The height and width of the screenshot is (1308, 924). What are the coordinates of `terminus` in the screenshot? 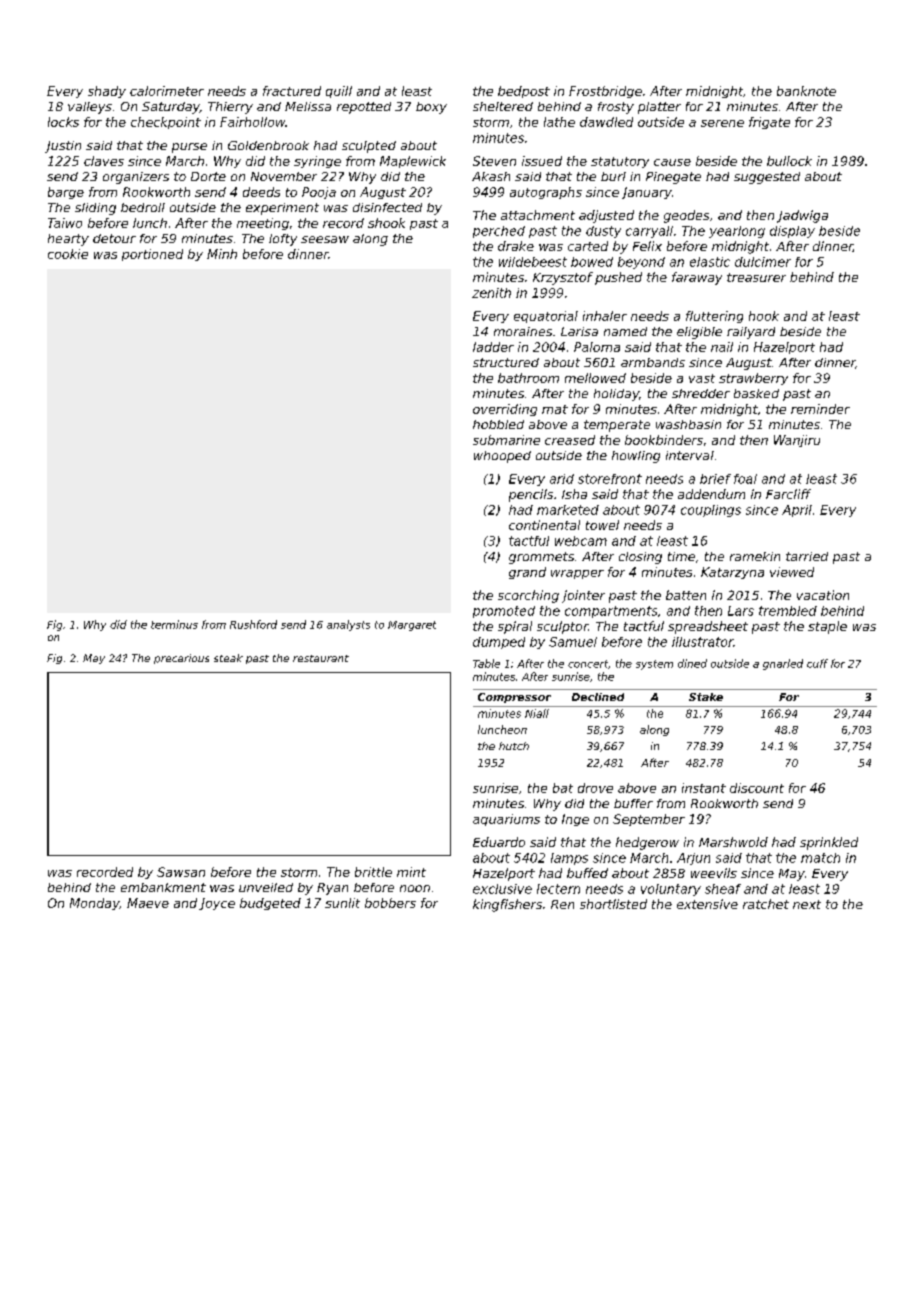 It's located at (174, 624).
